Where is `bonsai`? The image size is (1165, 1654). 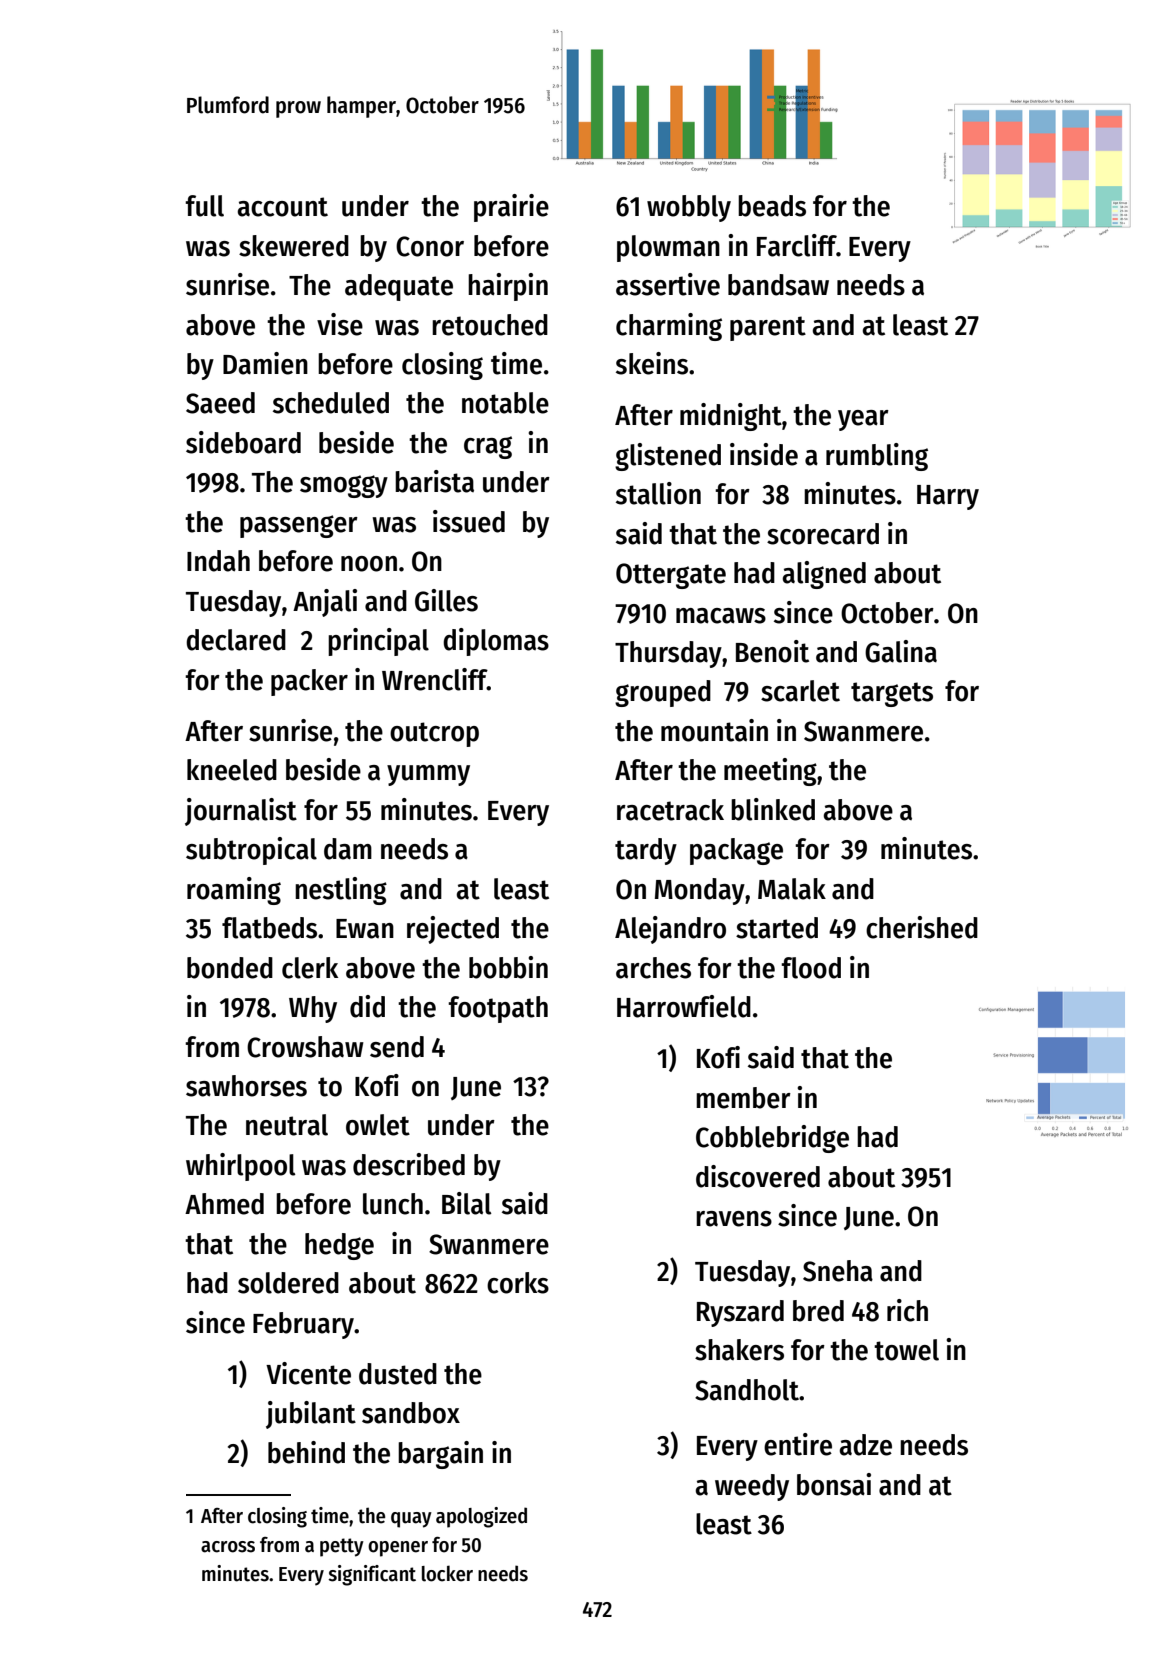
bonsai is located at coordinates (834, 1484).
